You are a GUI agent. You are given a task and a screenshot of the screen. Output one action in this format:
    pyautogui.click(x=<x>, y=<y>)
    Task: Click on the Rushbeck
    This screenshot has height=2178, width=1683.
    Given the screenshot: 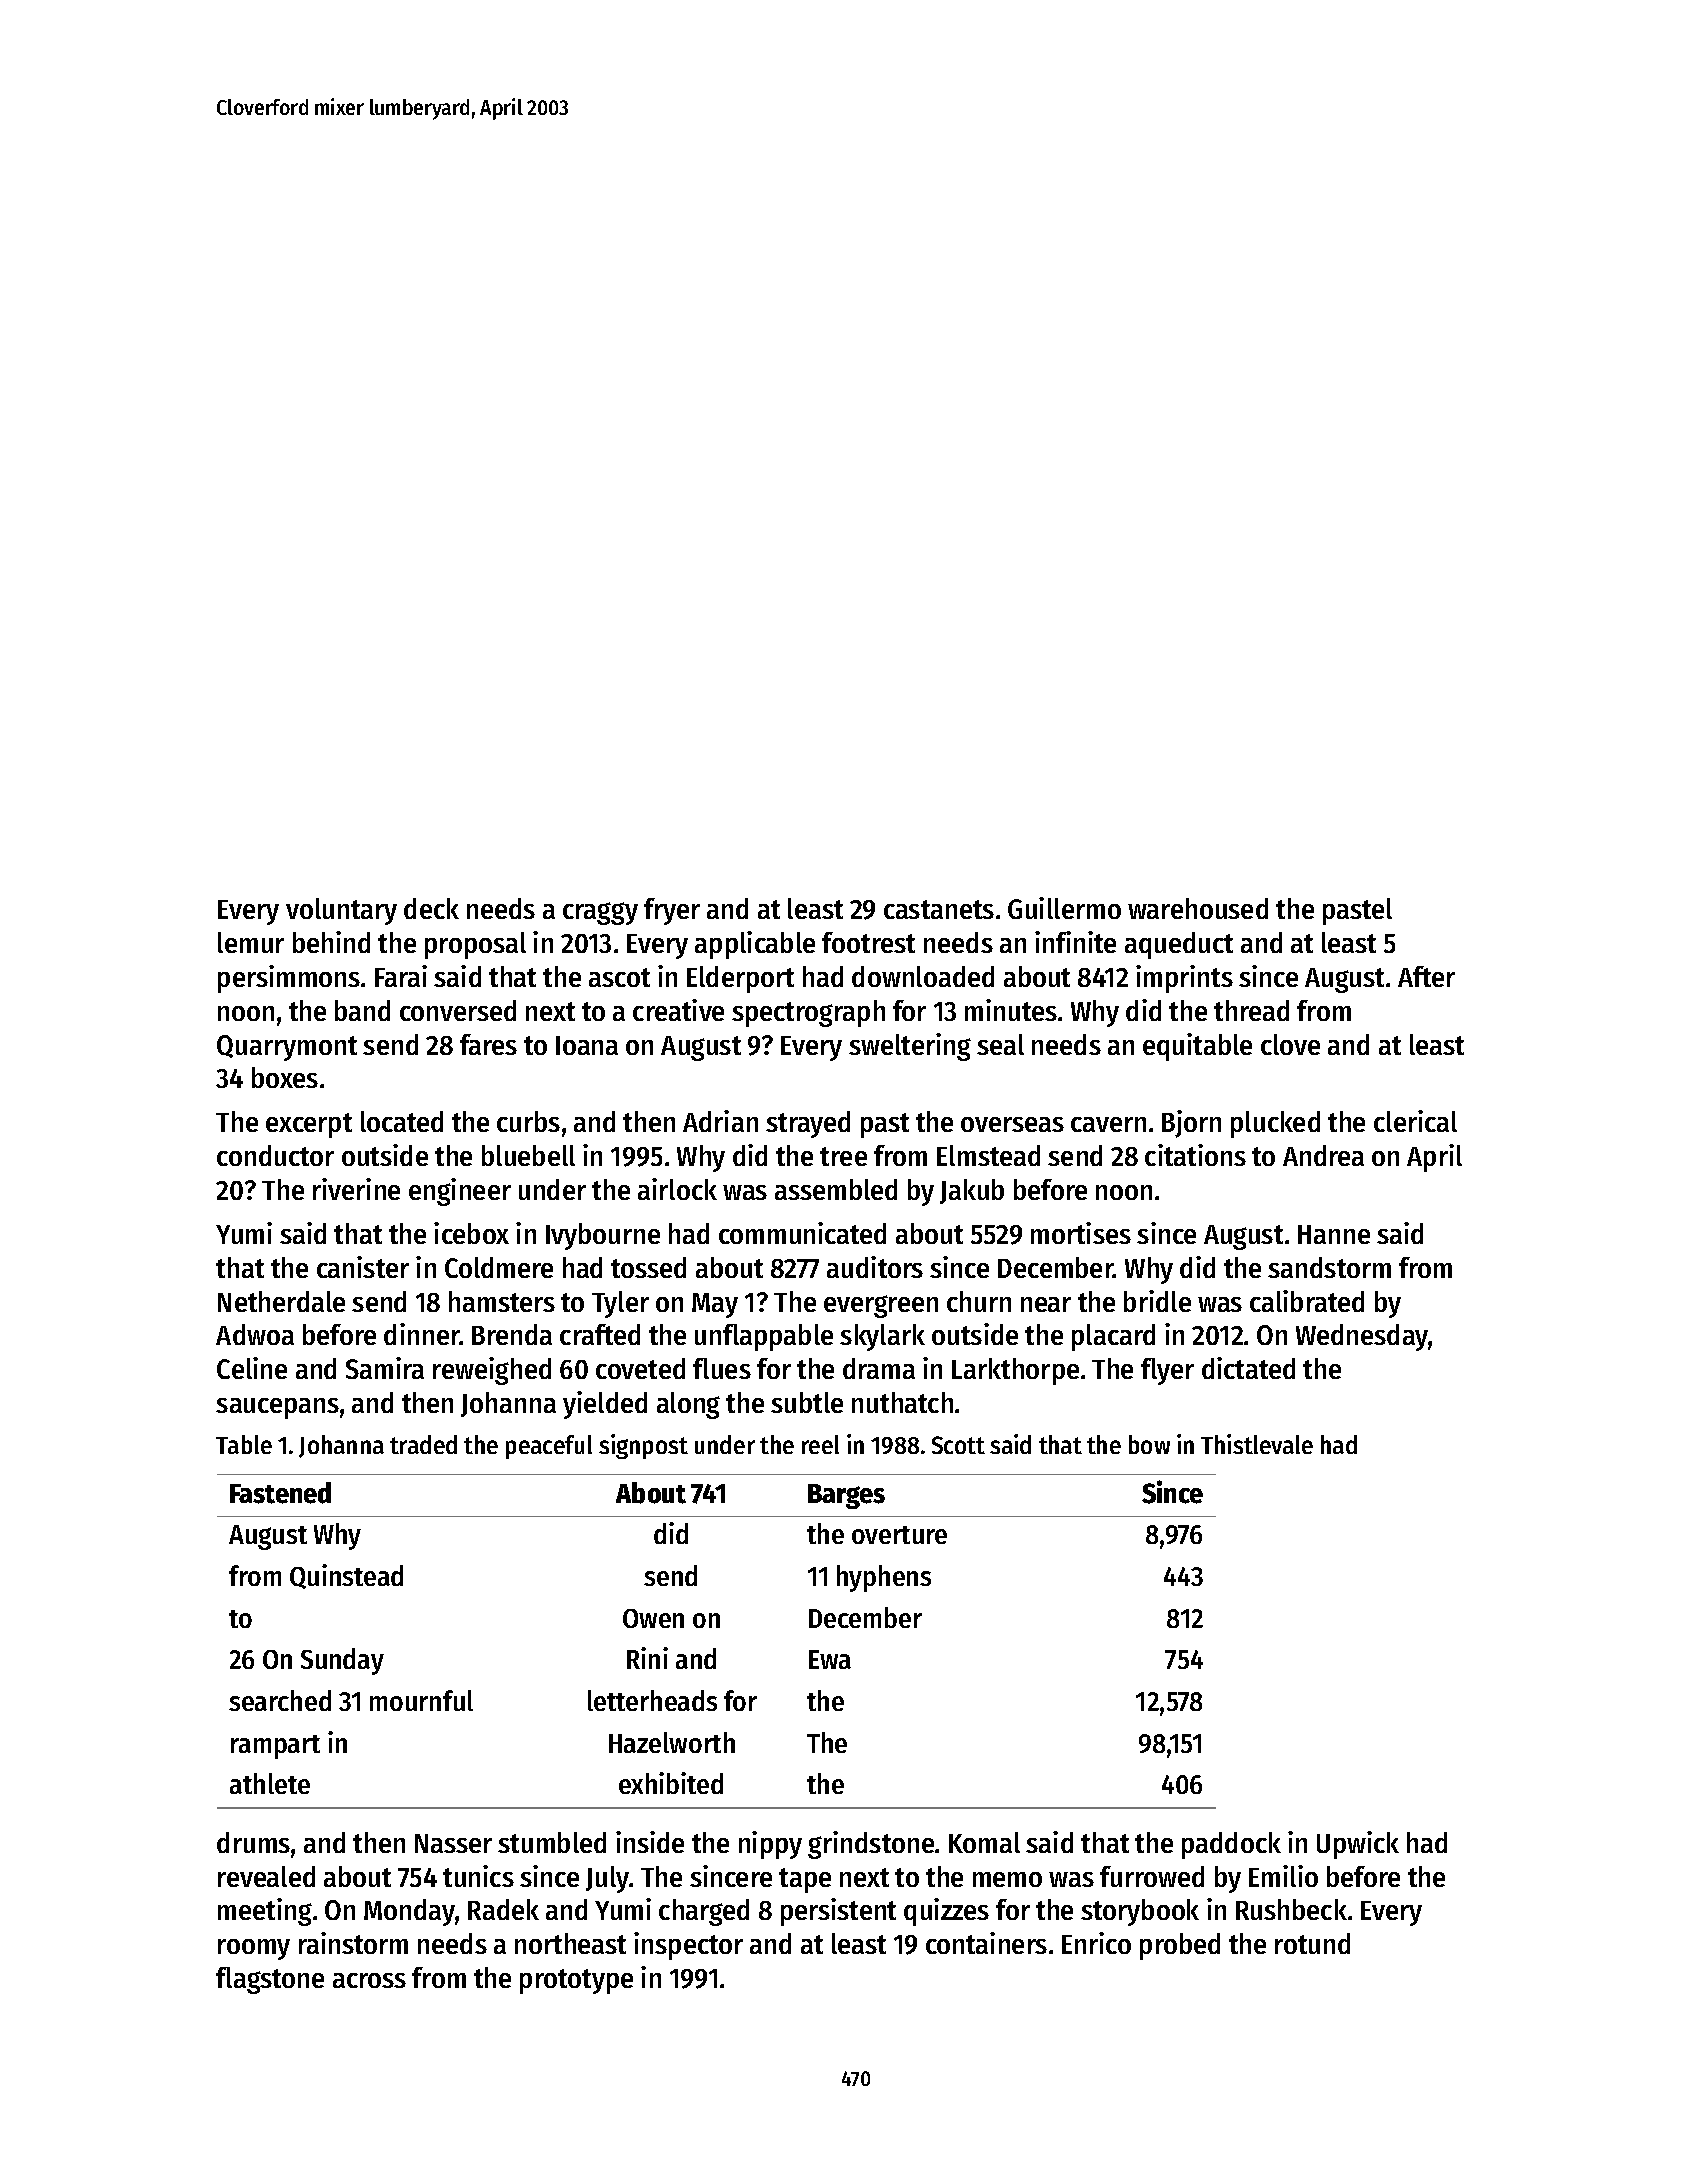 What is the action you would take?
    pyautogui.click(x=1291, y=1909)
